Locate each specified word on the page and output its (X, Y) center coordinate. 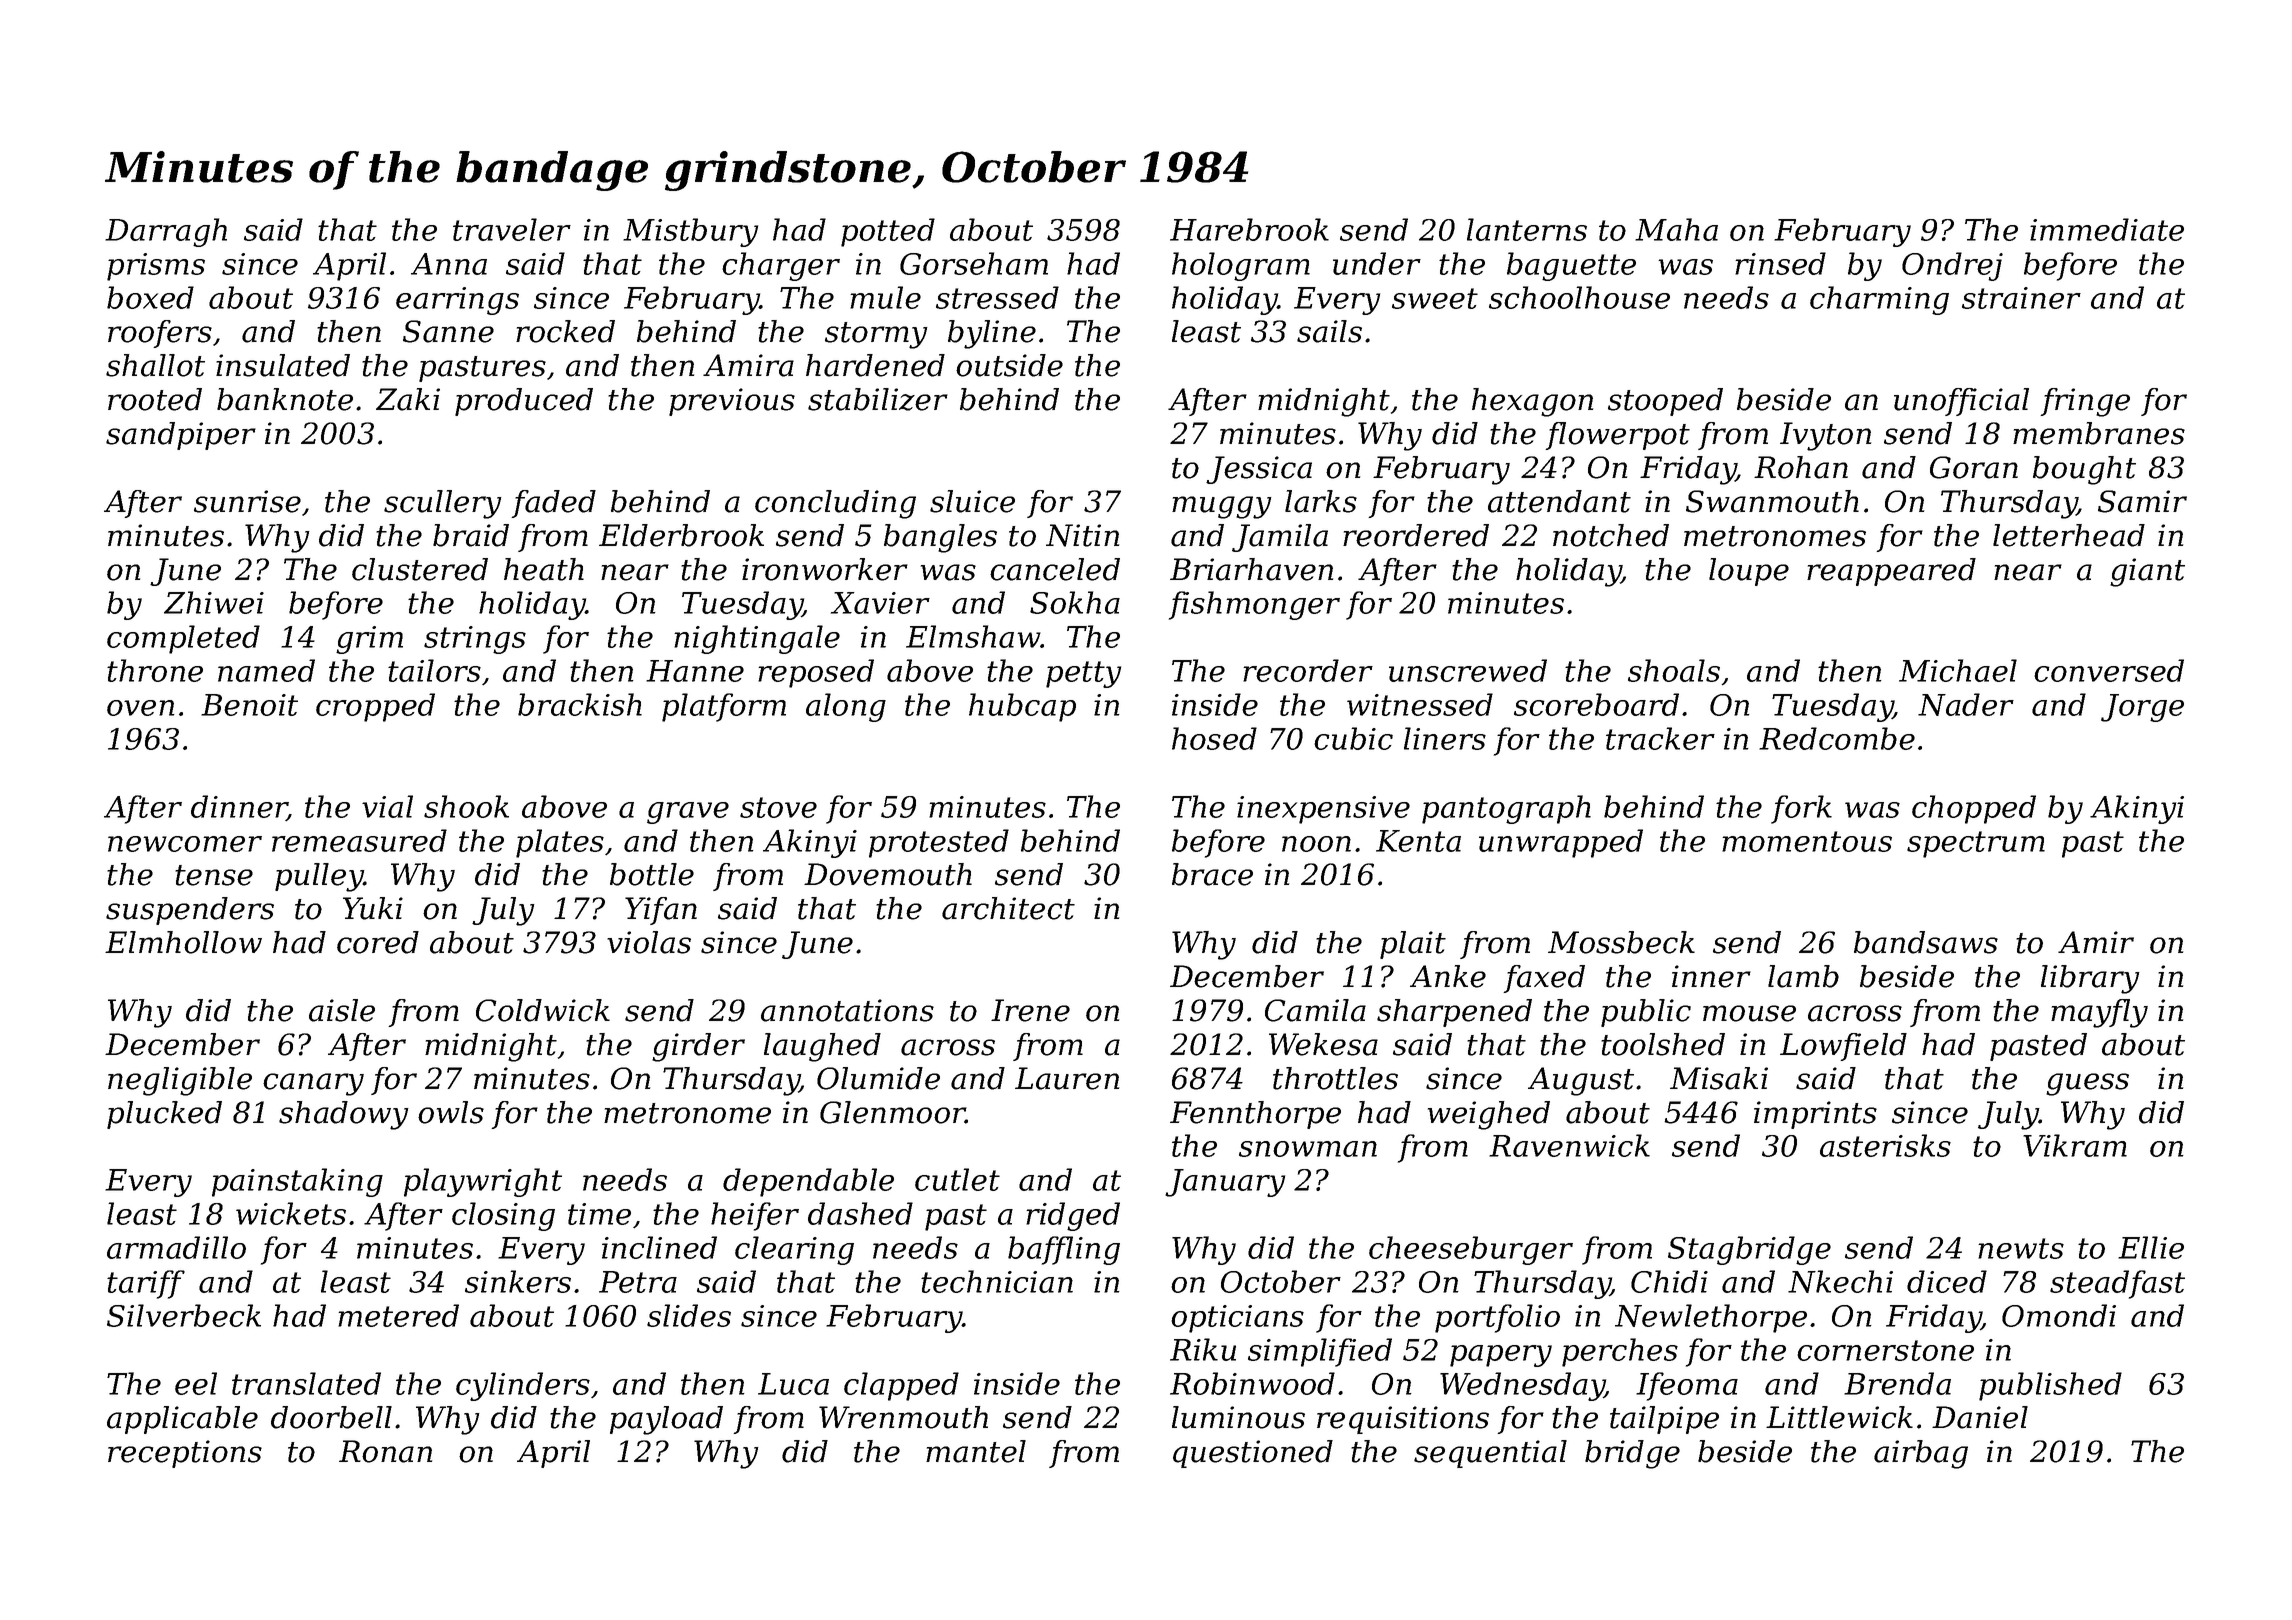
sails (1329, 331)
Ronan (385, 1451)
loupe (1749, 572)
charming (1879, 300)
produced (524, 402)
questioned (1253, 1454)
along (846, 707)
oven (141, 708)
